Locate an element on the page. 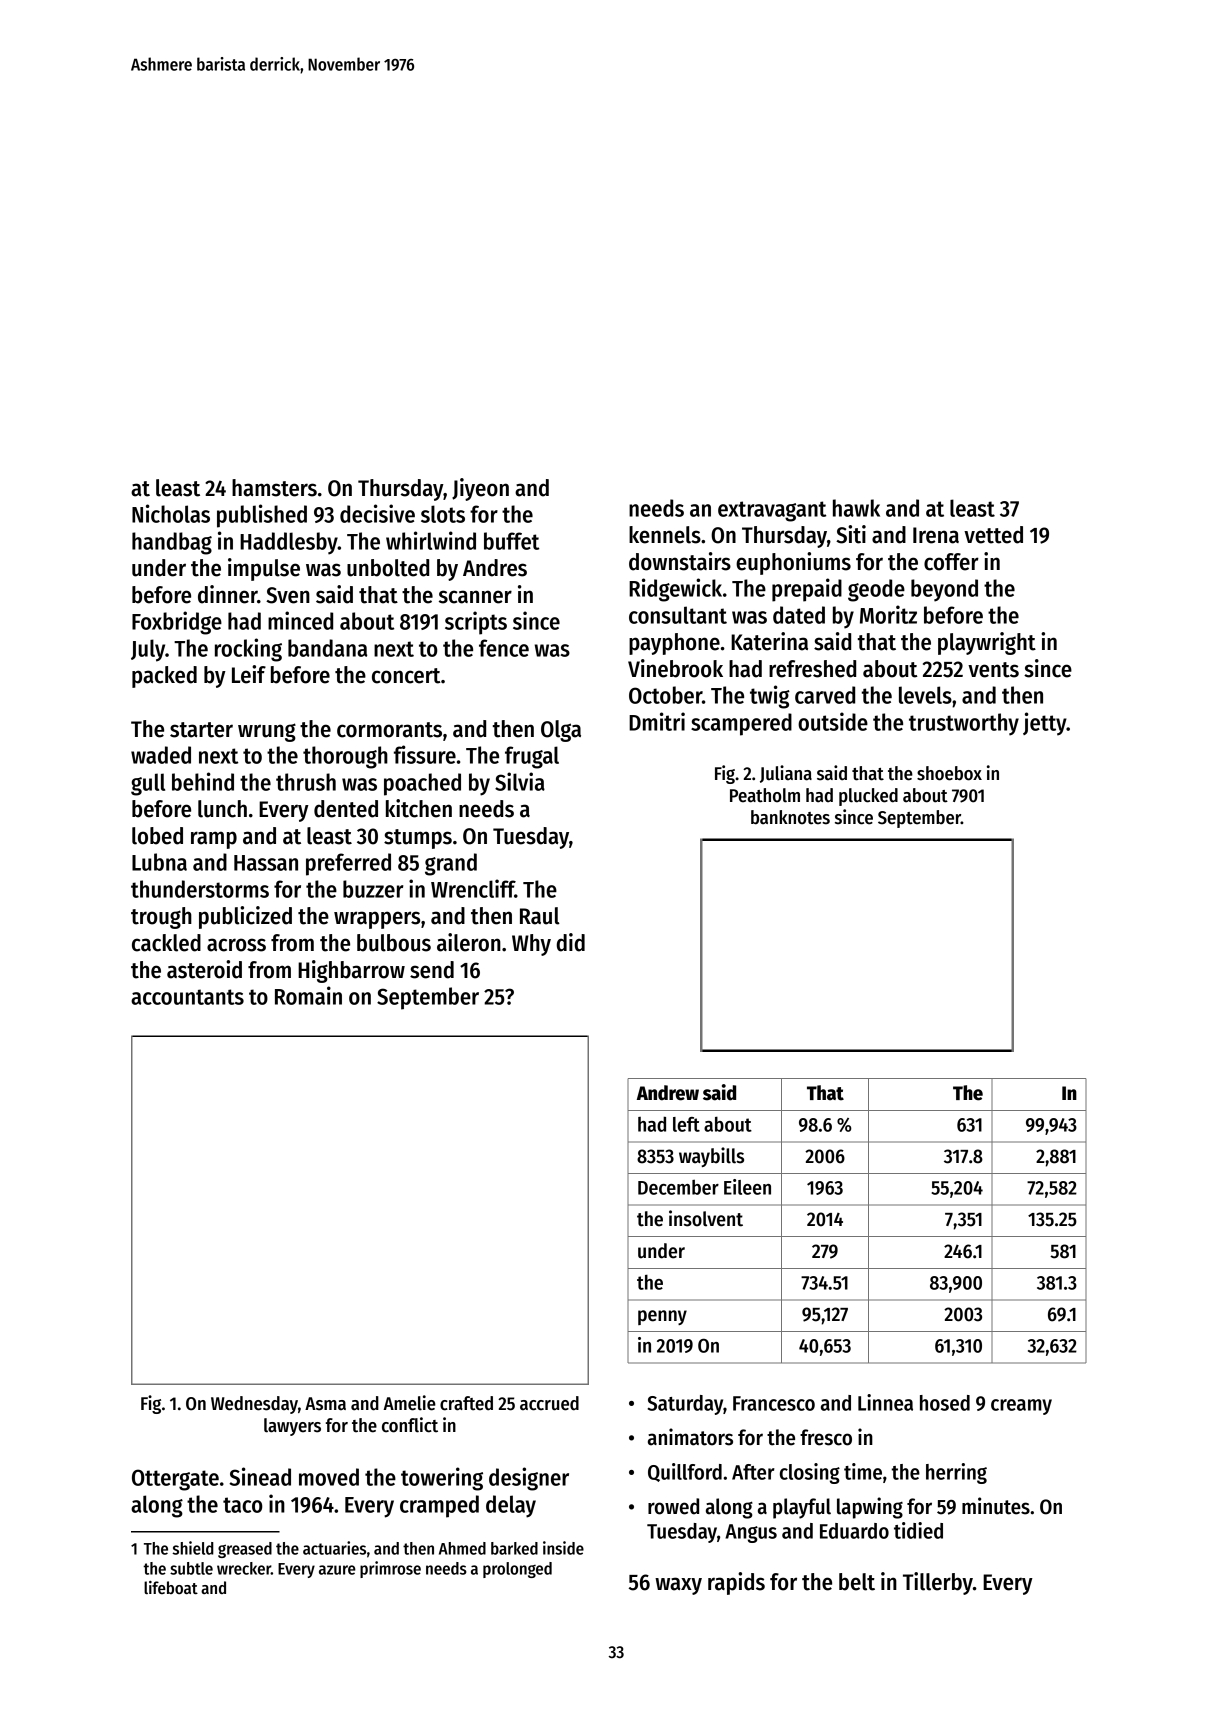  Raul is located at coordinates (540, 916).
